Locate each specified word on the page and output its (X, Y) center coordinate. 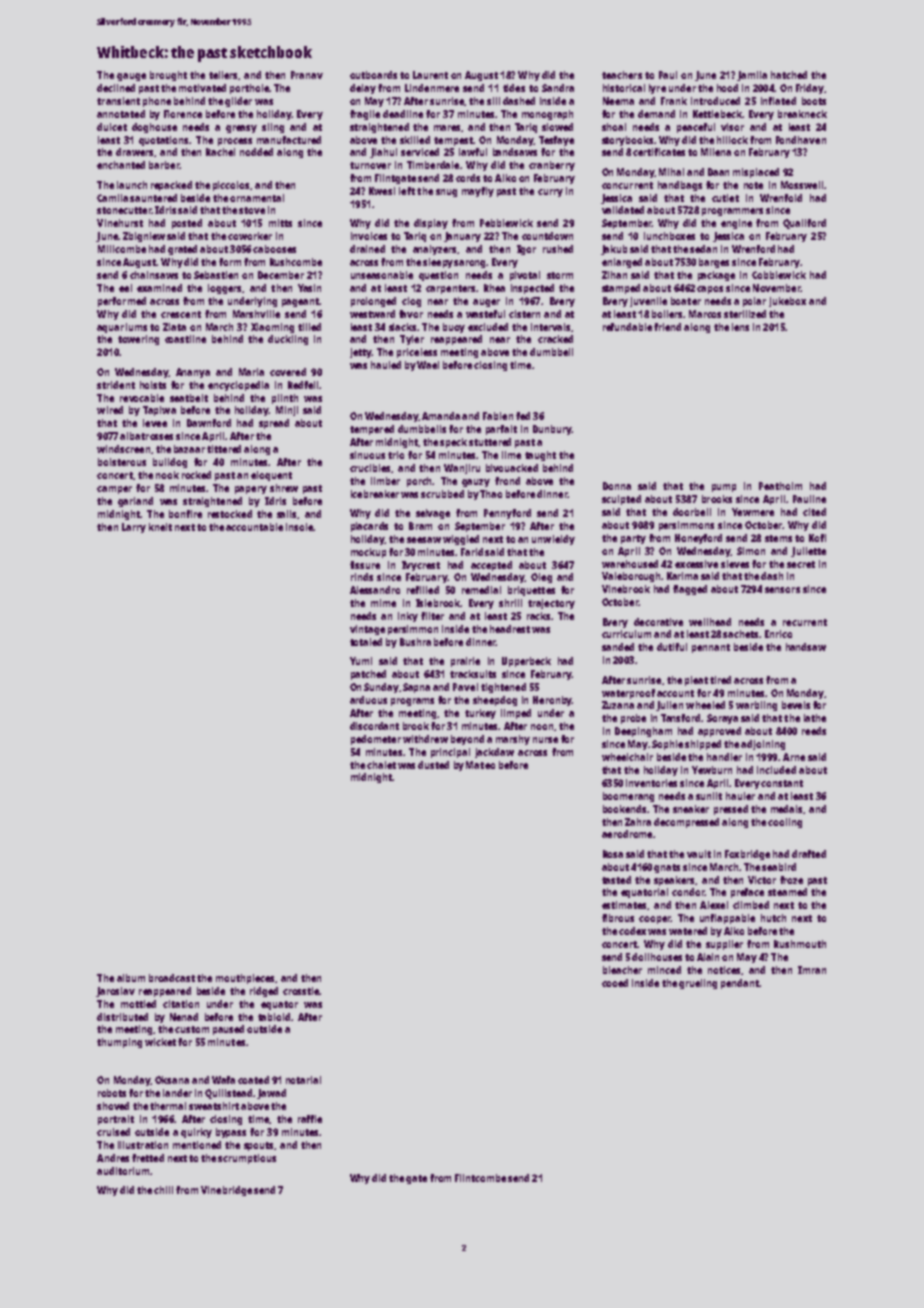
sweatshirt (214, 1106)
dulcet (112, 127)
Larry (134, 528)
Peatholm (780, 486)
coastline (185, 339)
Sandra (558, 88)
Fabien (498, 416)
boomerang (628, 797)
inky (408, 617)
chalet (381, 765)
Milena (716, 152)
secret (801, 564)
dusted (433, 765)
